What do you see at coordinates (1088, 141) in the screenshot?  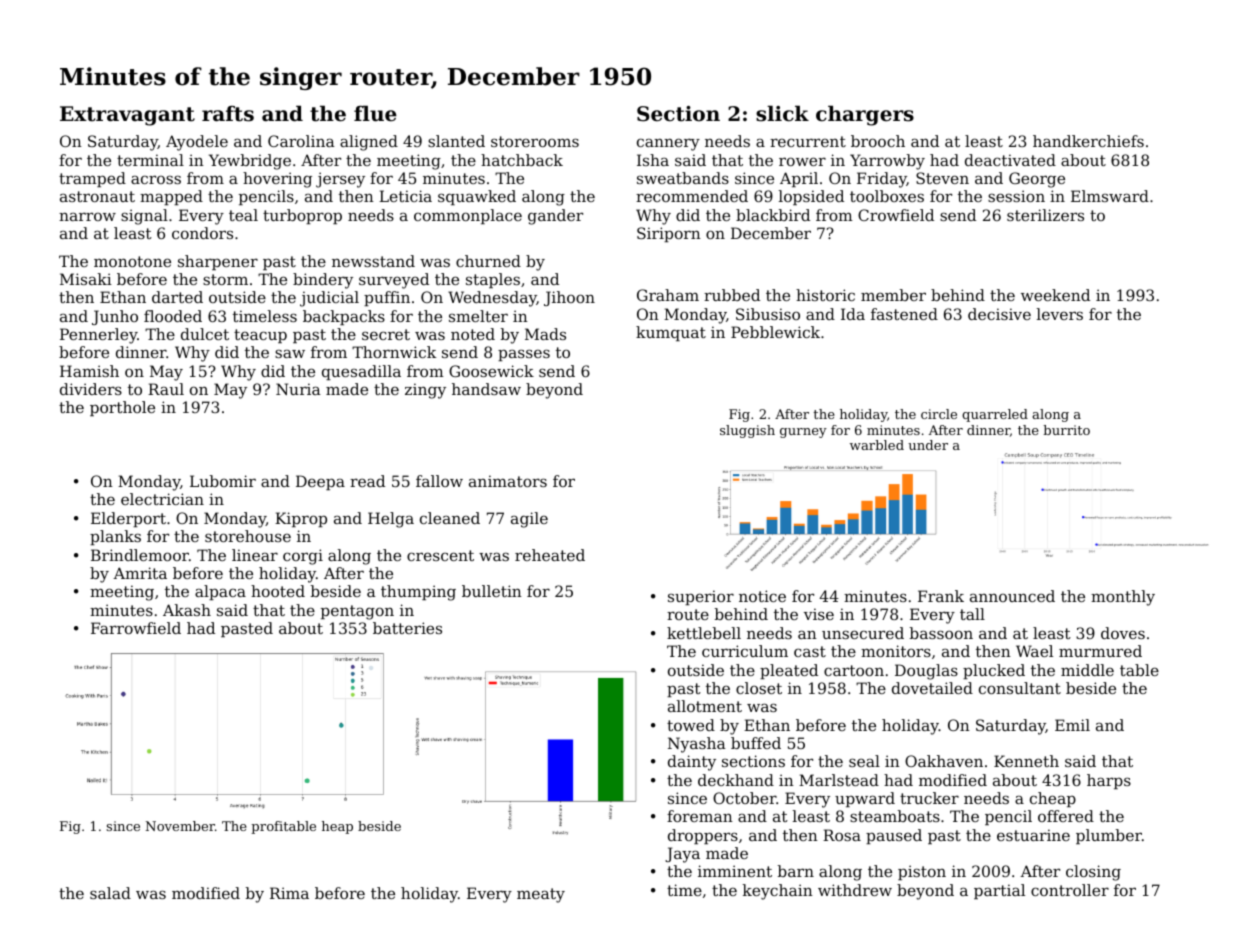 I see `handkerchiefs` at bounding box center [1088, 141].
